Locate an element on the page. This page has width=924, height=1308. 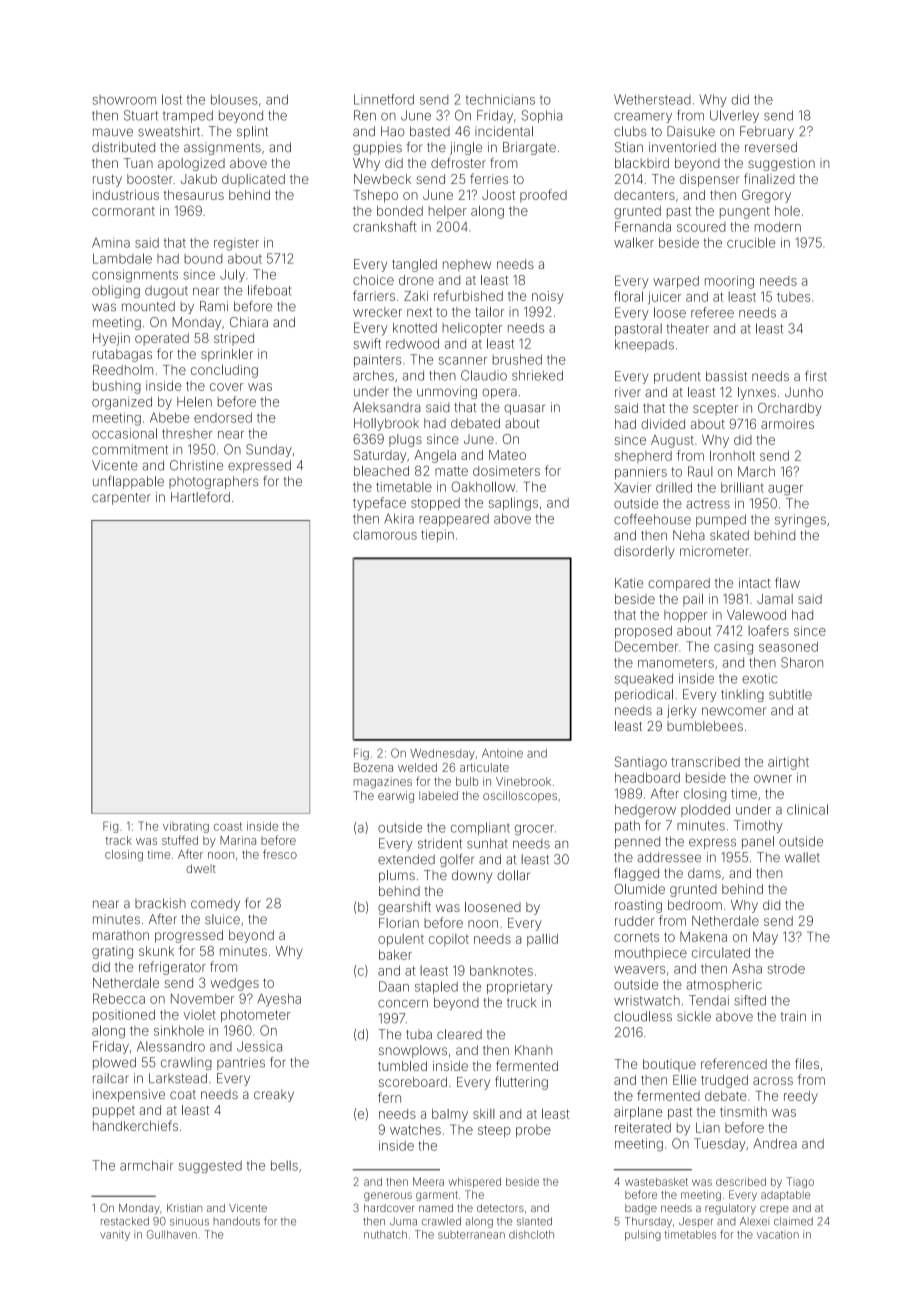
baker is located at coordinates (395, 955).
